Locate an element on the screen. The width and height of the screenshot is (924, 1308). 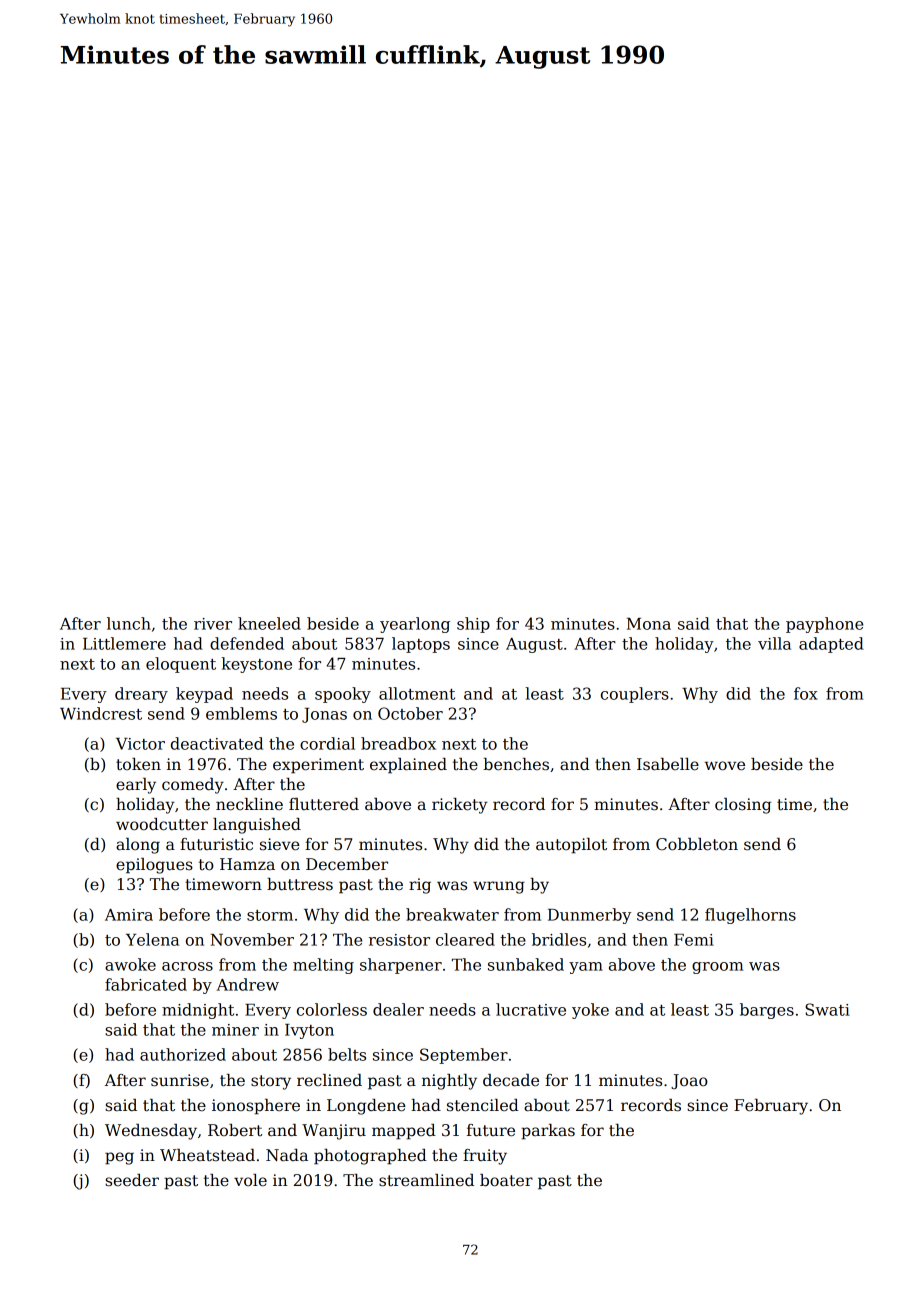
rig is located at coordinates (420, 886).
